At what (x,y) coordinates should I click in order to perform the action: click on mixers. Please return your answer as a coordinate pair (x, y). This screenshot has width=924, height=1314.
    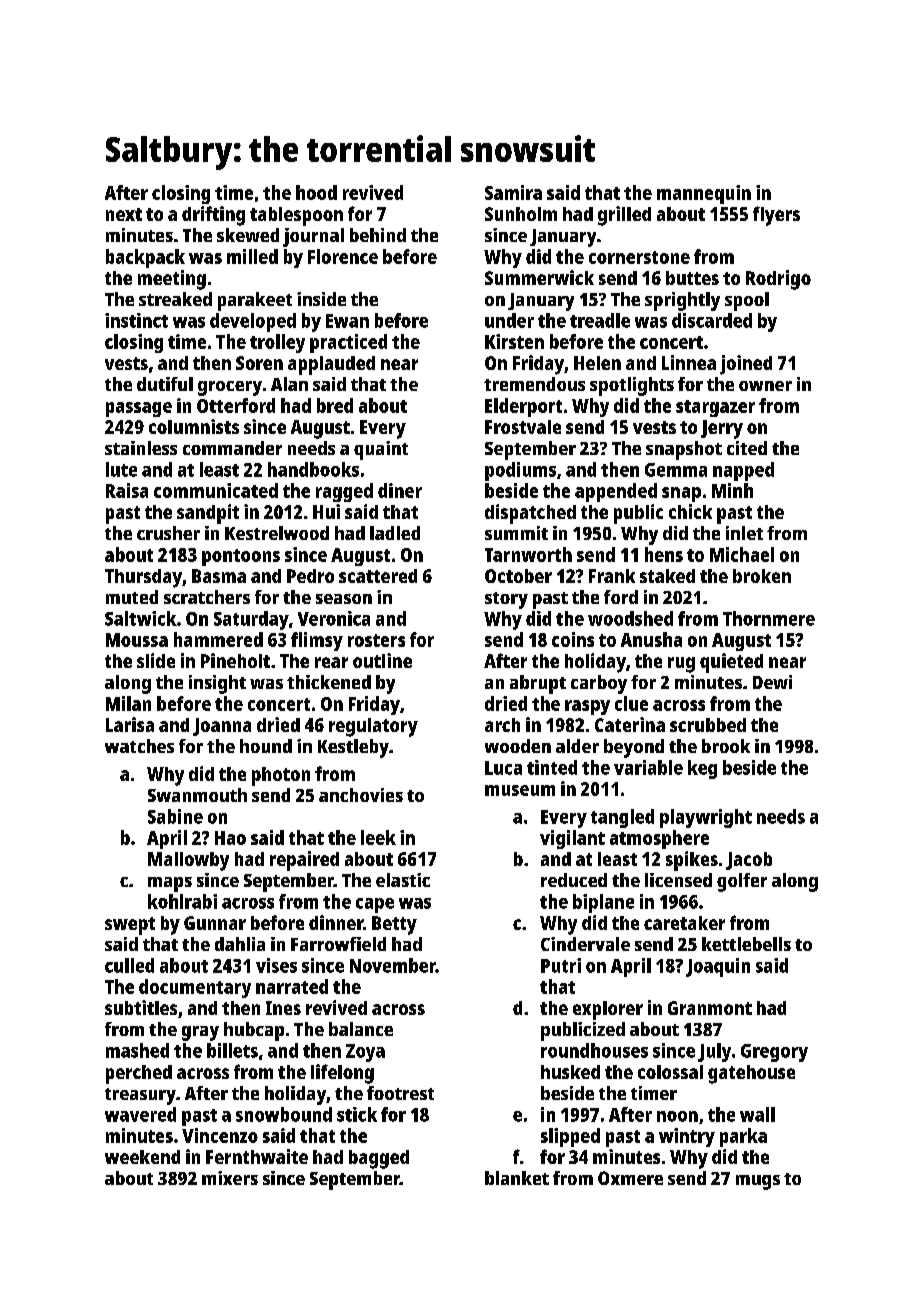
    Looking at the image, I should click on (230, 1178).
